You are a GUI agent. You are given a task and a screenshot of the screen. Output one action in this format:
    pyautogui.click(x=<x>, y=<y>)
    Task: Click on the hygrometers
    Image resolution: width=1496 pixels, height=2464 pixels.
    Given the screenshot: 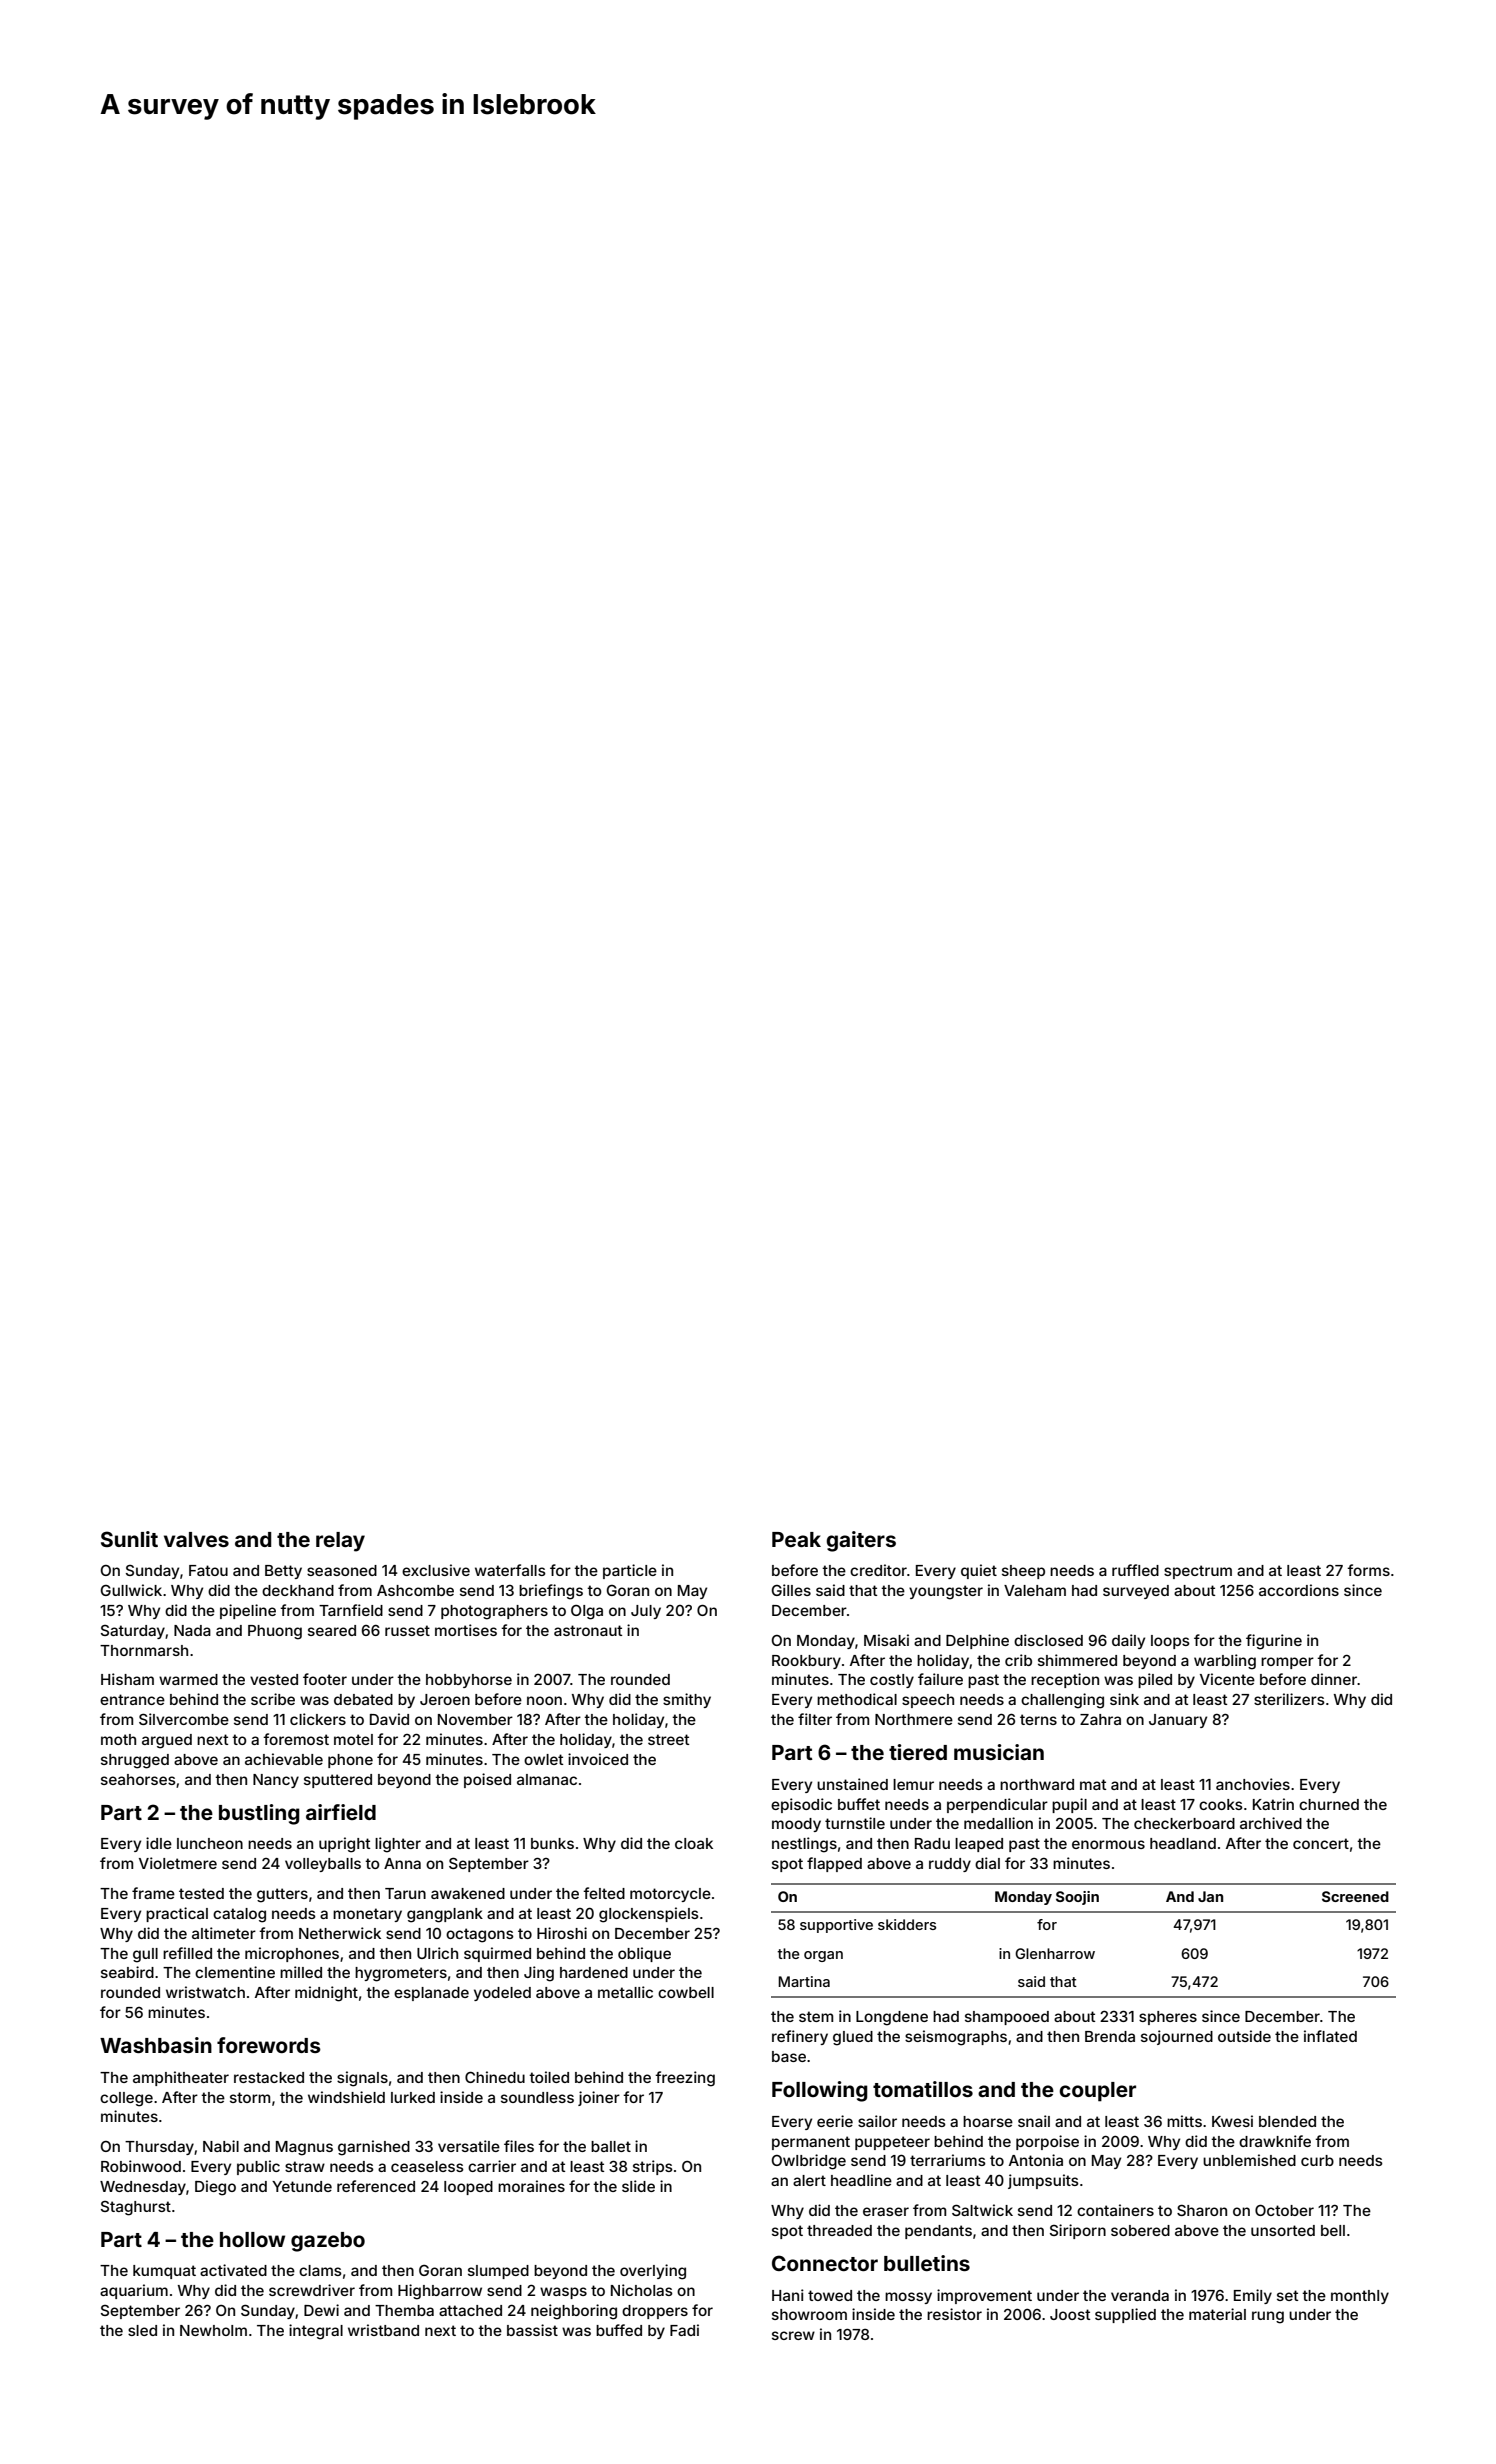 What is the action you would take?
    pyautogui.click(x=401, y=1974)
